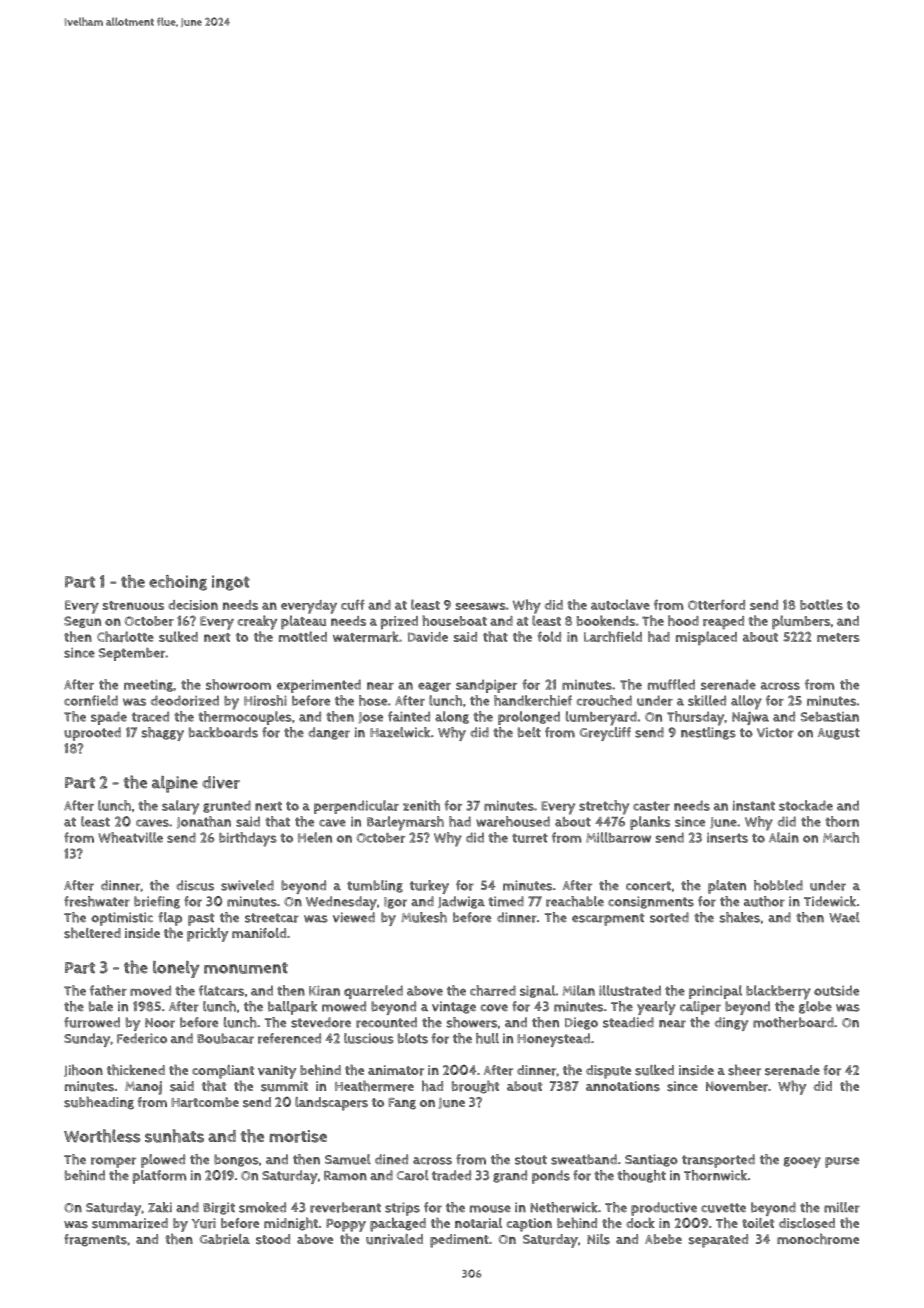 Image resolution: width=924 pixels, height=1308 pixels. I want to click on autoclave, so click(620, 604).
